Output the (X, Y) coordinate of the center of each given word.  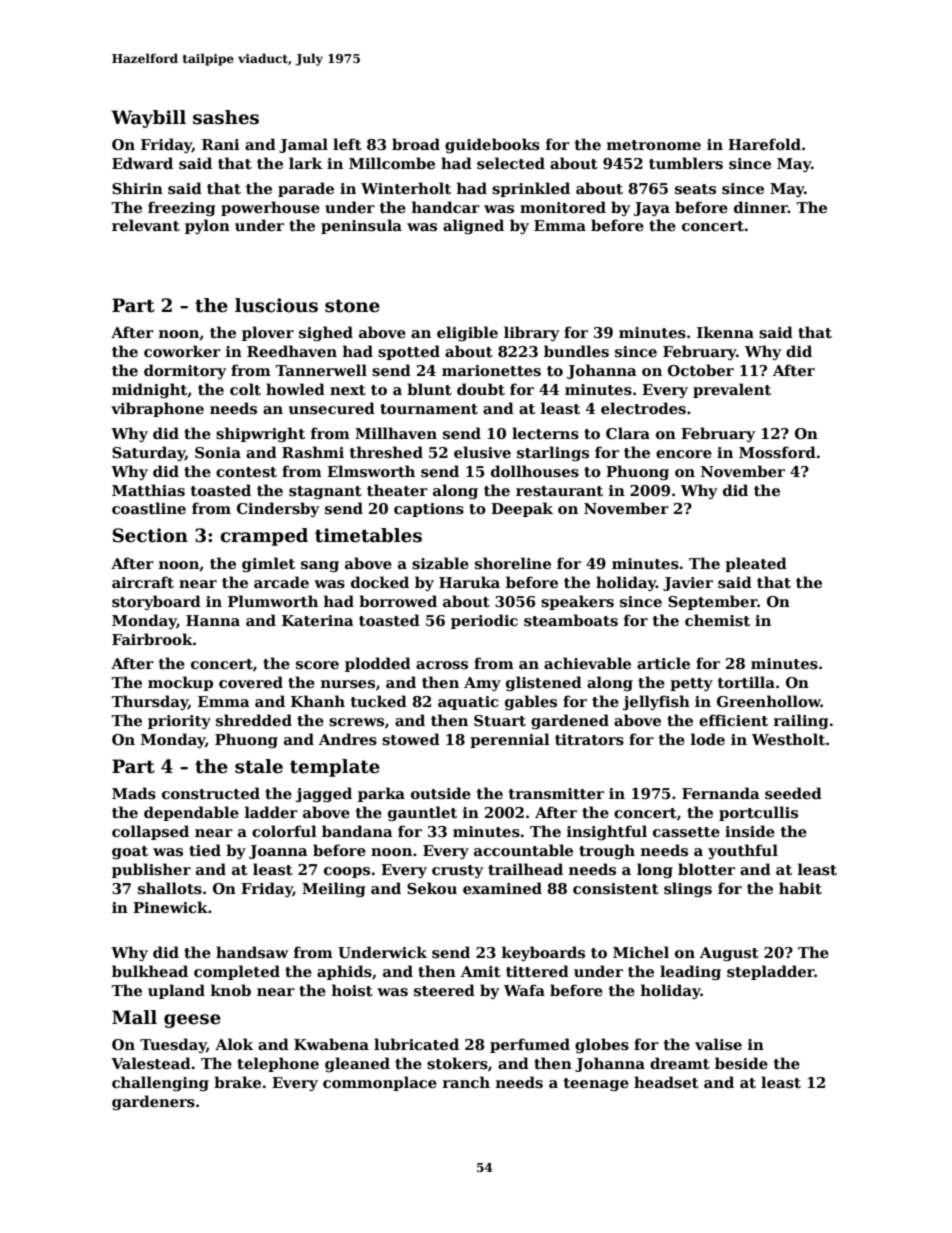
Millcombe (392, 163)
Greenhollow (769, 701)
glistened (544, 683)
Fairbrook (152, 639)
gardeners (153, 1102)
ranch (466, 1082)
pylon (207, 226)
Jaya (652, 209)
